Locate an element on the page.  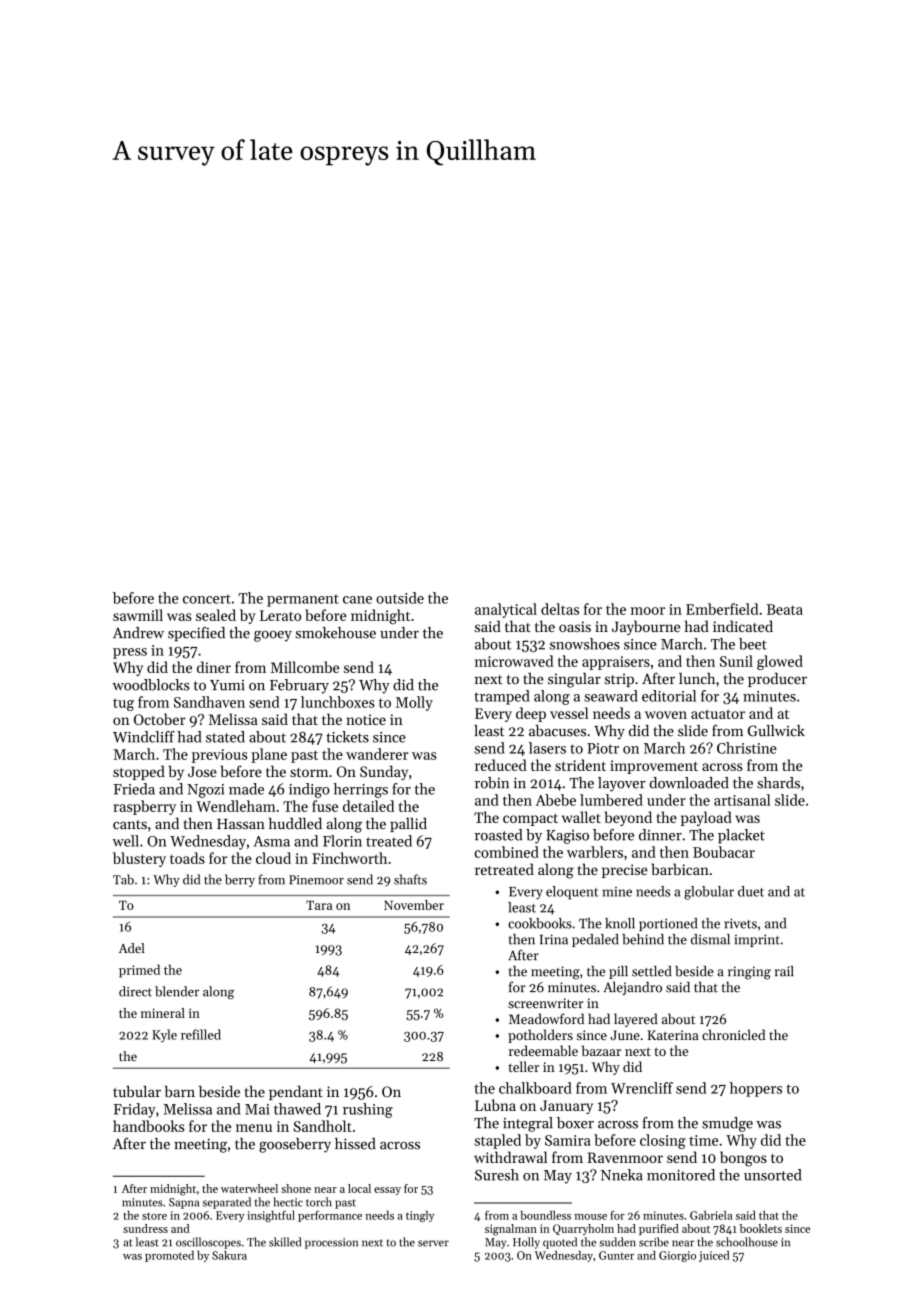
Lubna is located at coordinates (495, 1105).
